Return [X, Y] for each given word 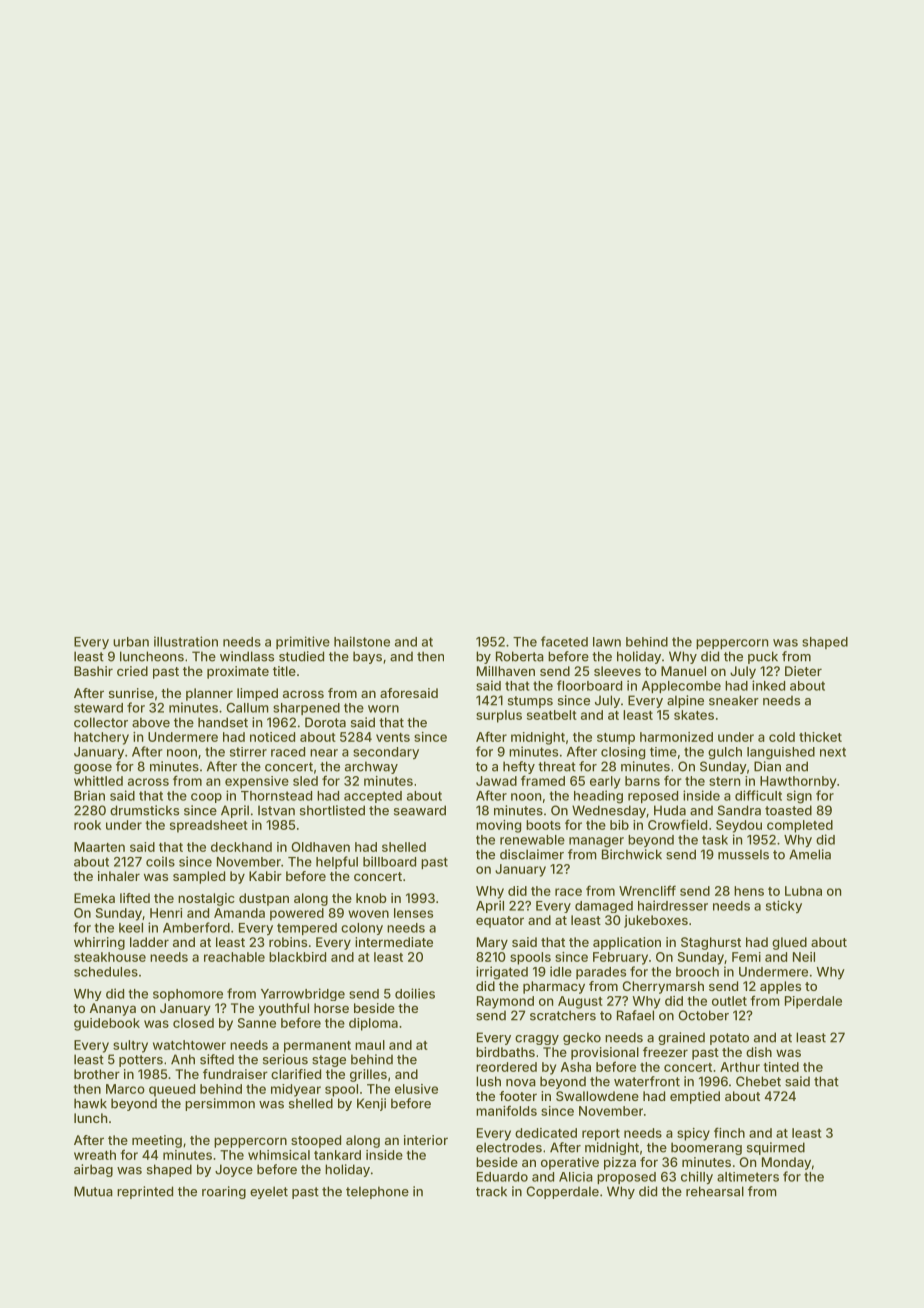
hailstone [362, 641]
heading [598, 797]
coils [160, 861]
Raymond [505, 1002]
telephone [377, 1192]
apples [780, 987]
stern [724, 781]
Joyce [234, 1170]
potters [141, 1061]
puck [763, 657]
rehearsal [715, 1191]
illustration [186, 641]
